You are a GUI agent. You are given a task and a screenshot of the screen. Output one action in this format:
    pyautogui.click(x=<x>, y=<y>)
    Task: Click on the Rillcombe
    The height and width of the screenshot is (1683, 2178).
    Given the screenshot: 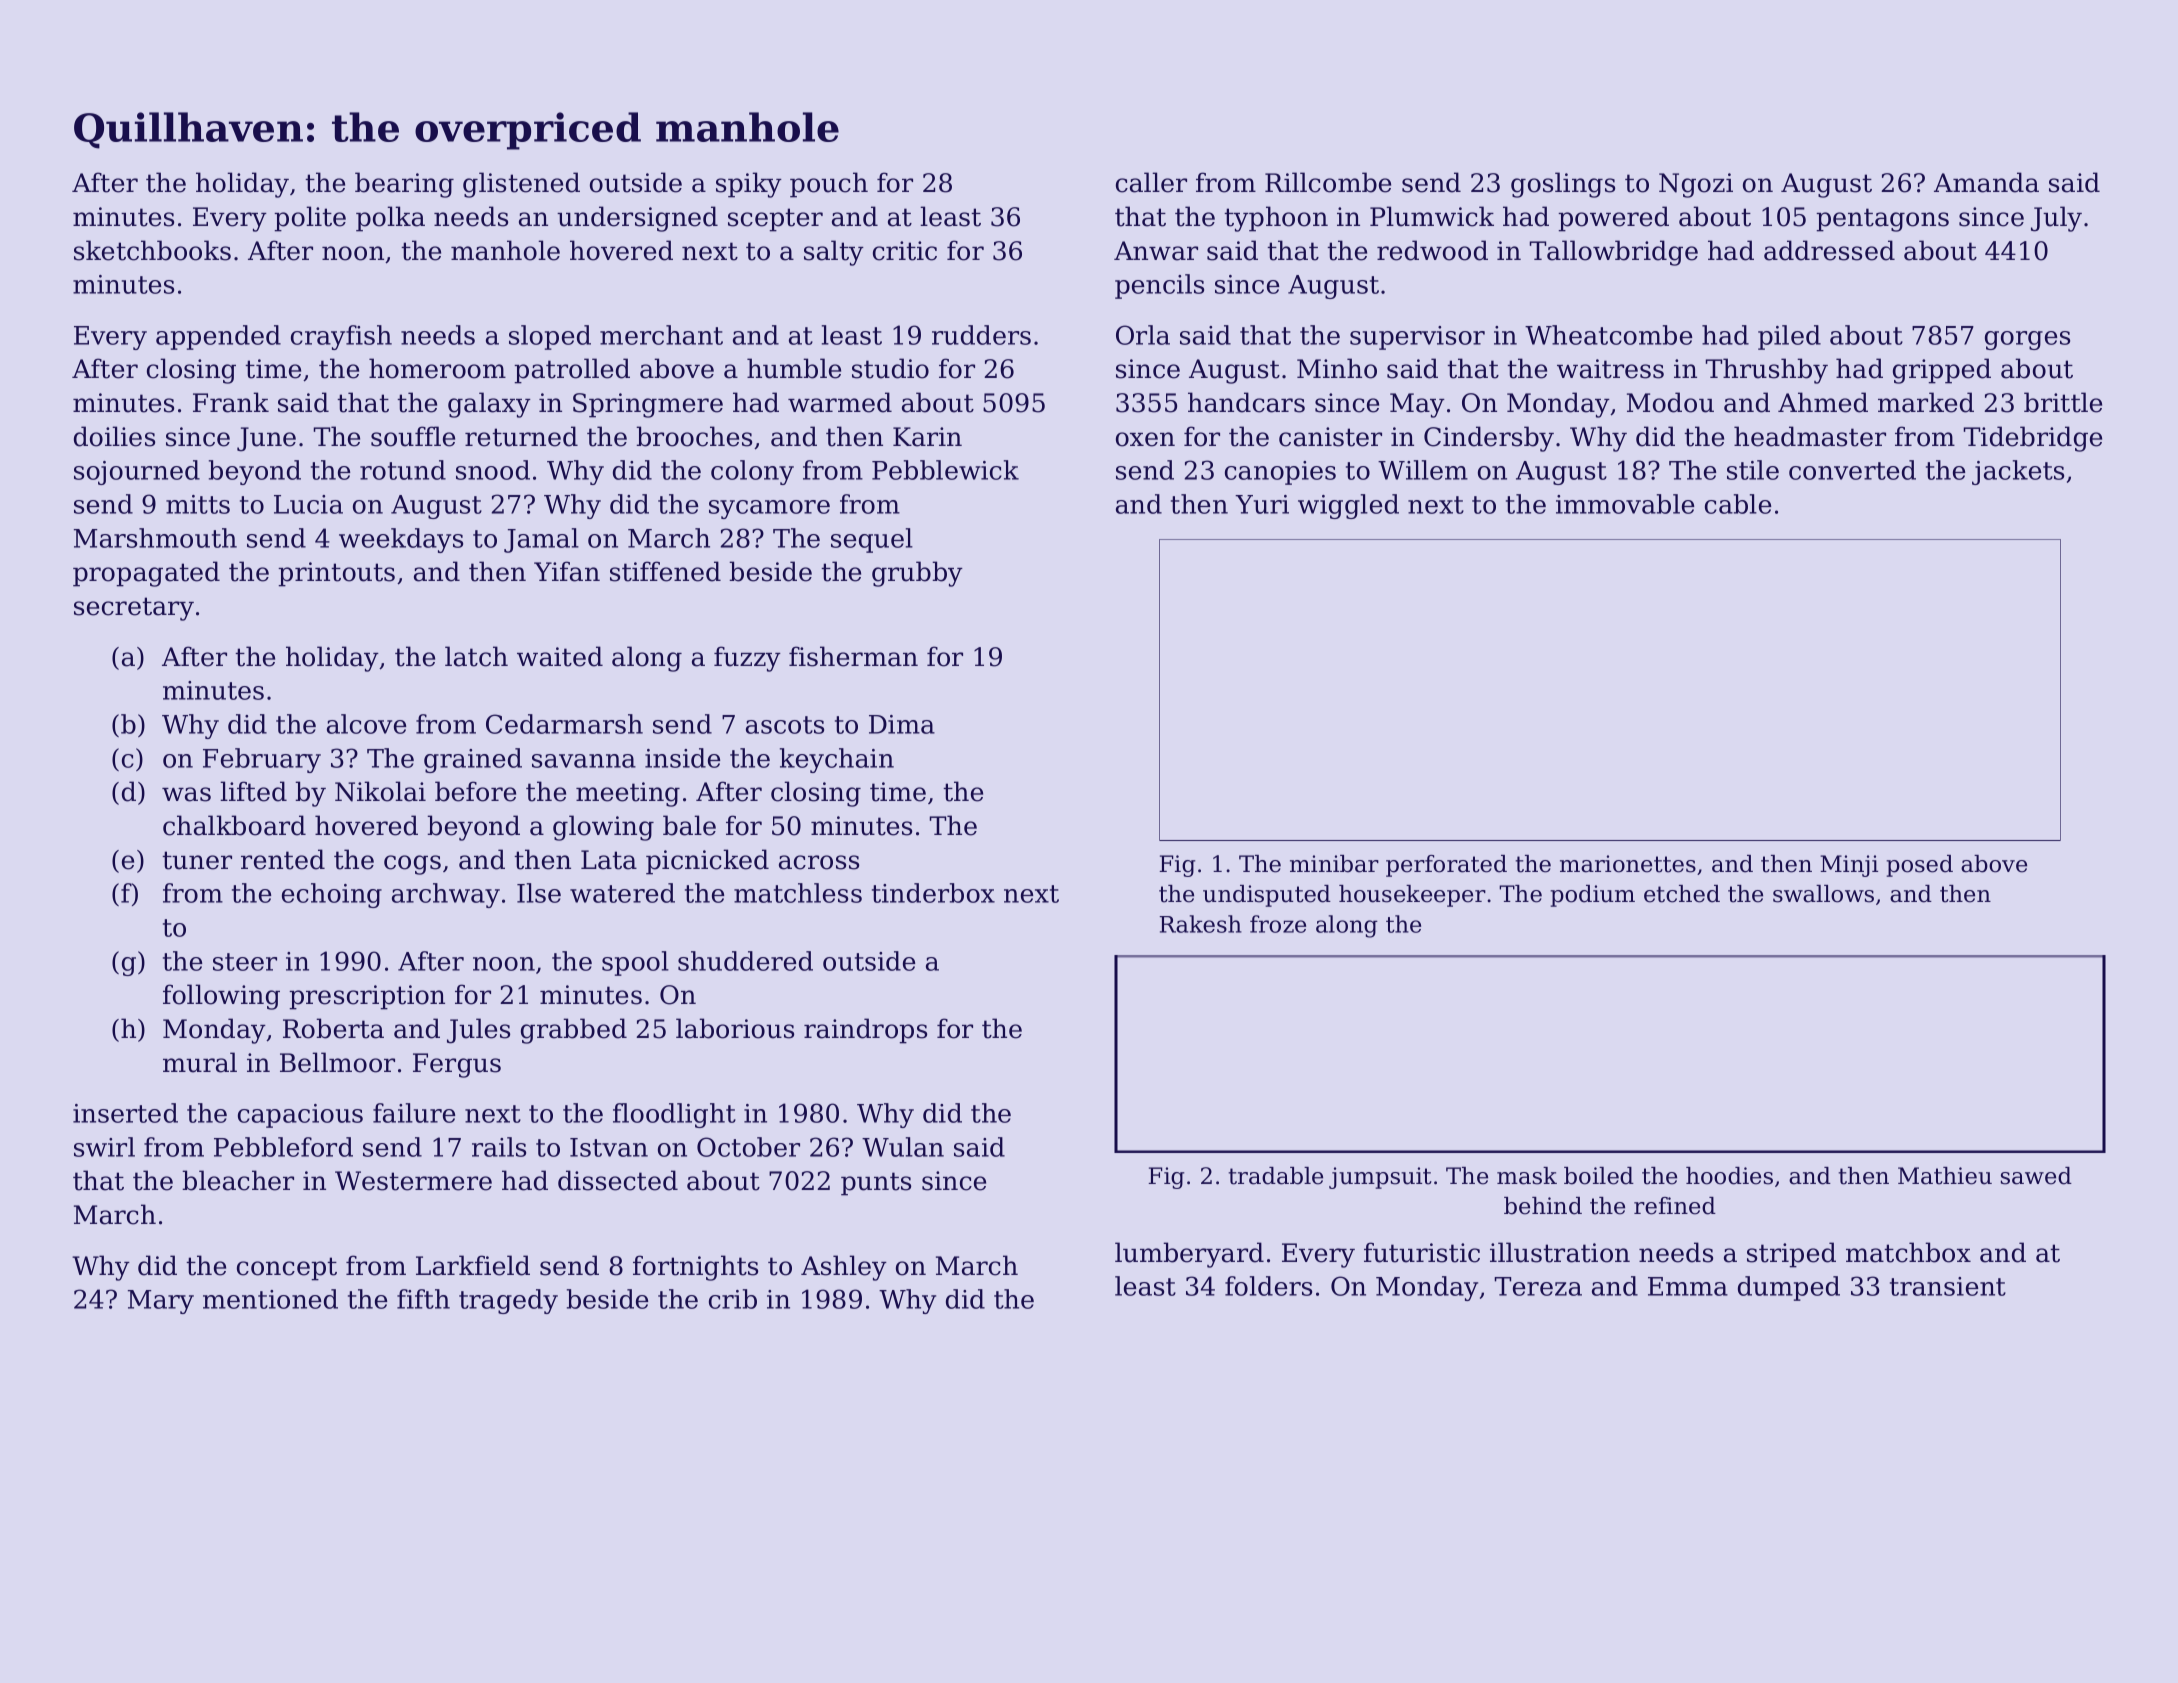 What is the action you would take?
    pyautogui.click(x=1328, y=182)
